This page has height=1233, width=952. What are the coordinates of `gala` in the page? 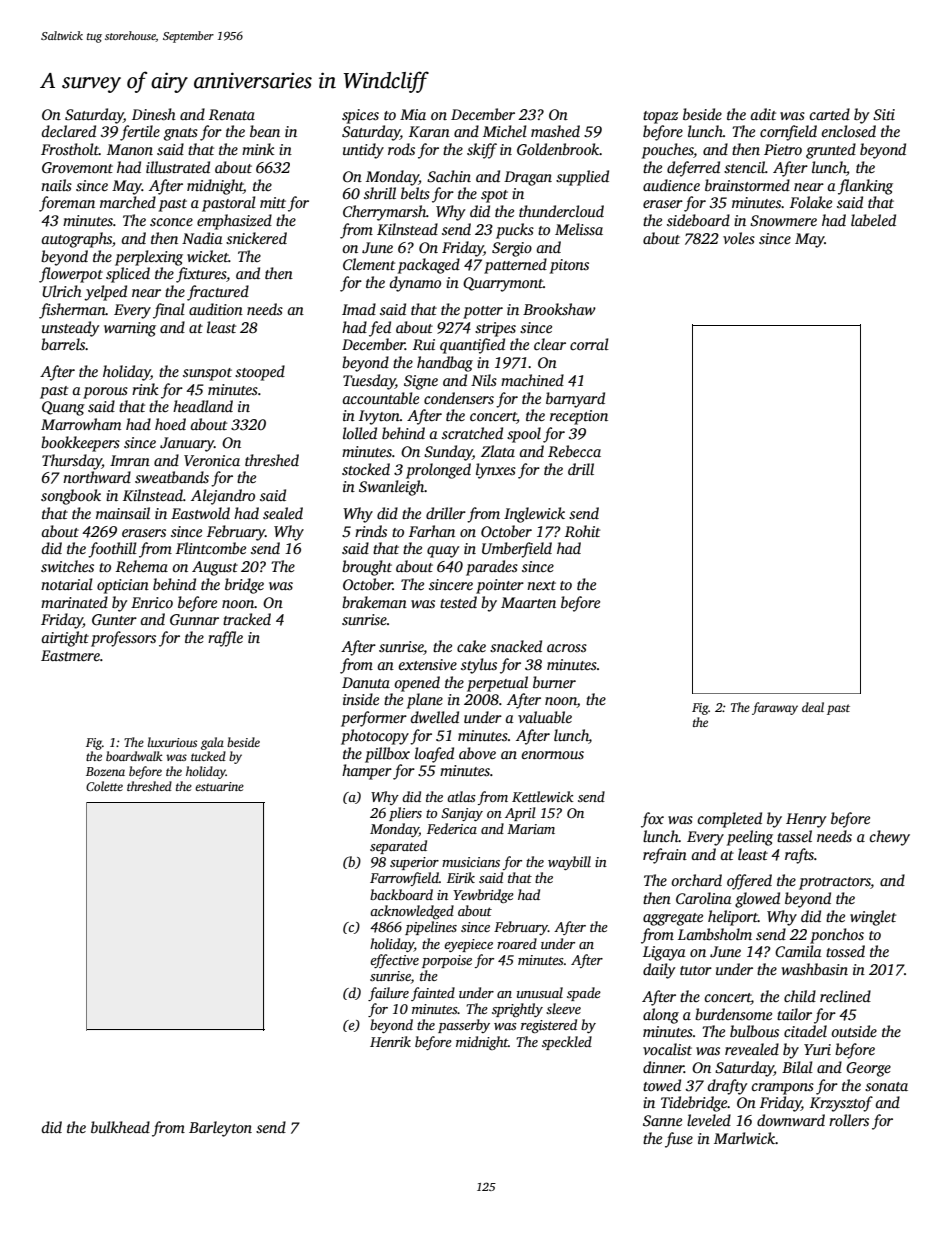 It's located at (212, 743).
